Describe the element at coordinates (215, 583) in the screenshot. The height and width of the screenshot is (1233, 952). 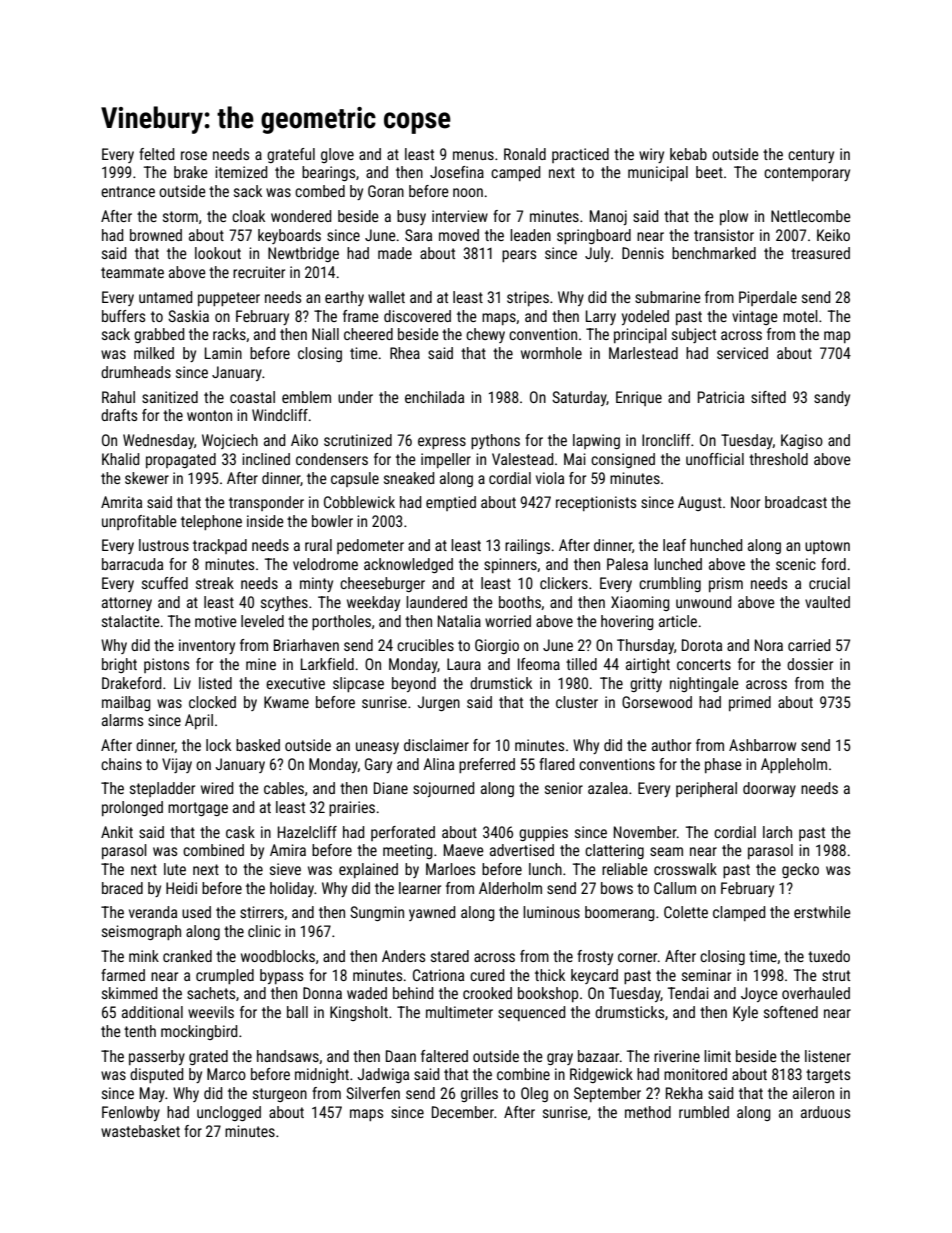
I see `streak` at that location.
